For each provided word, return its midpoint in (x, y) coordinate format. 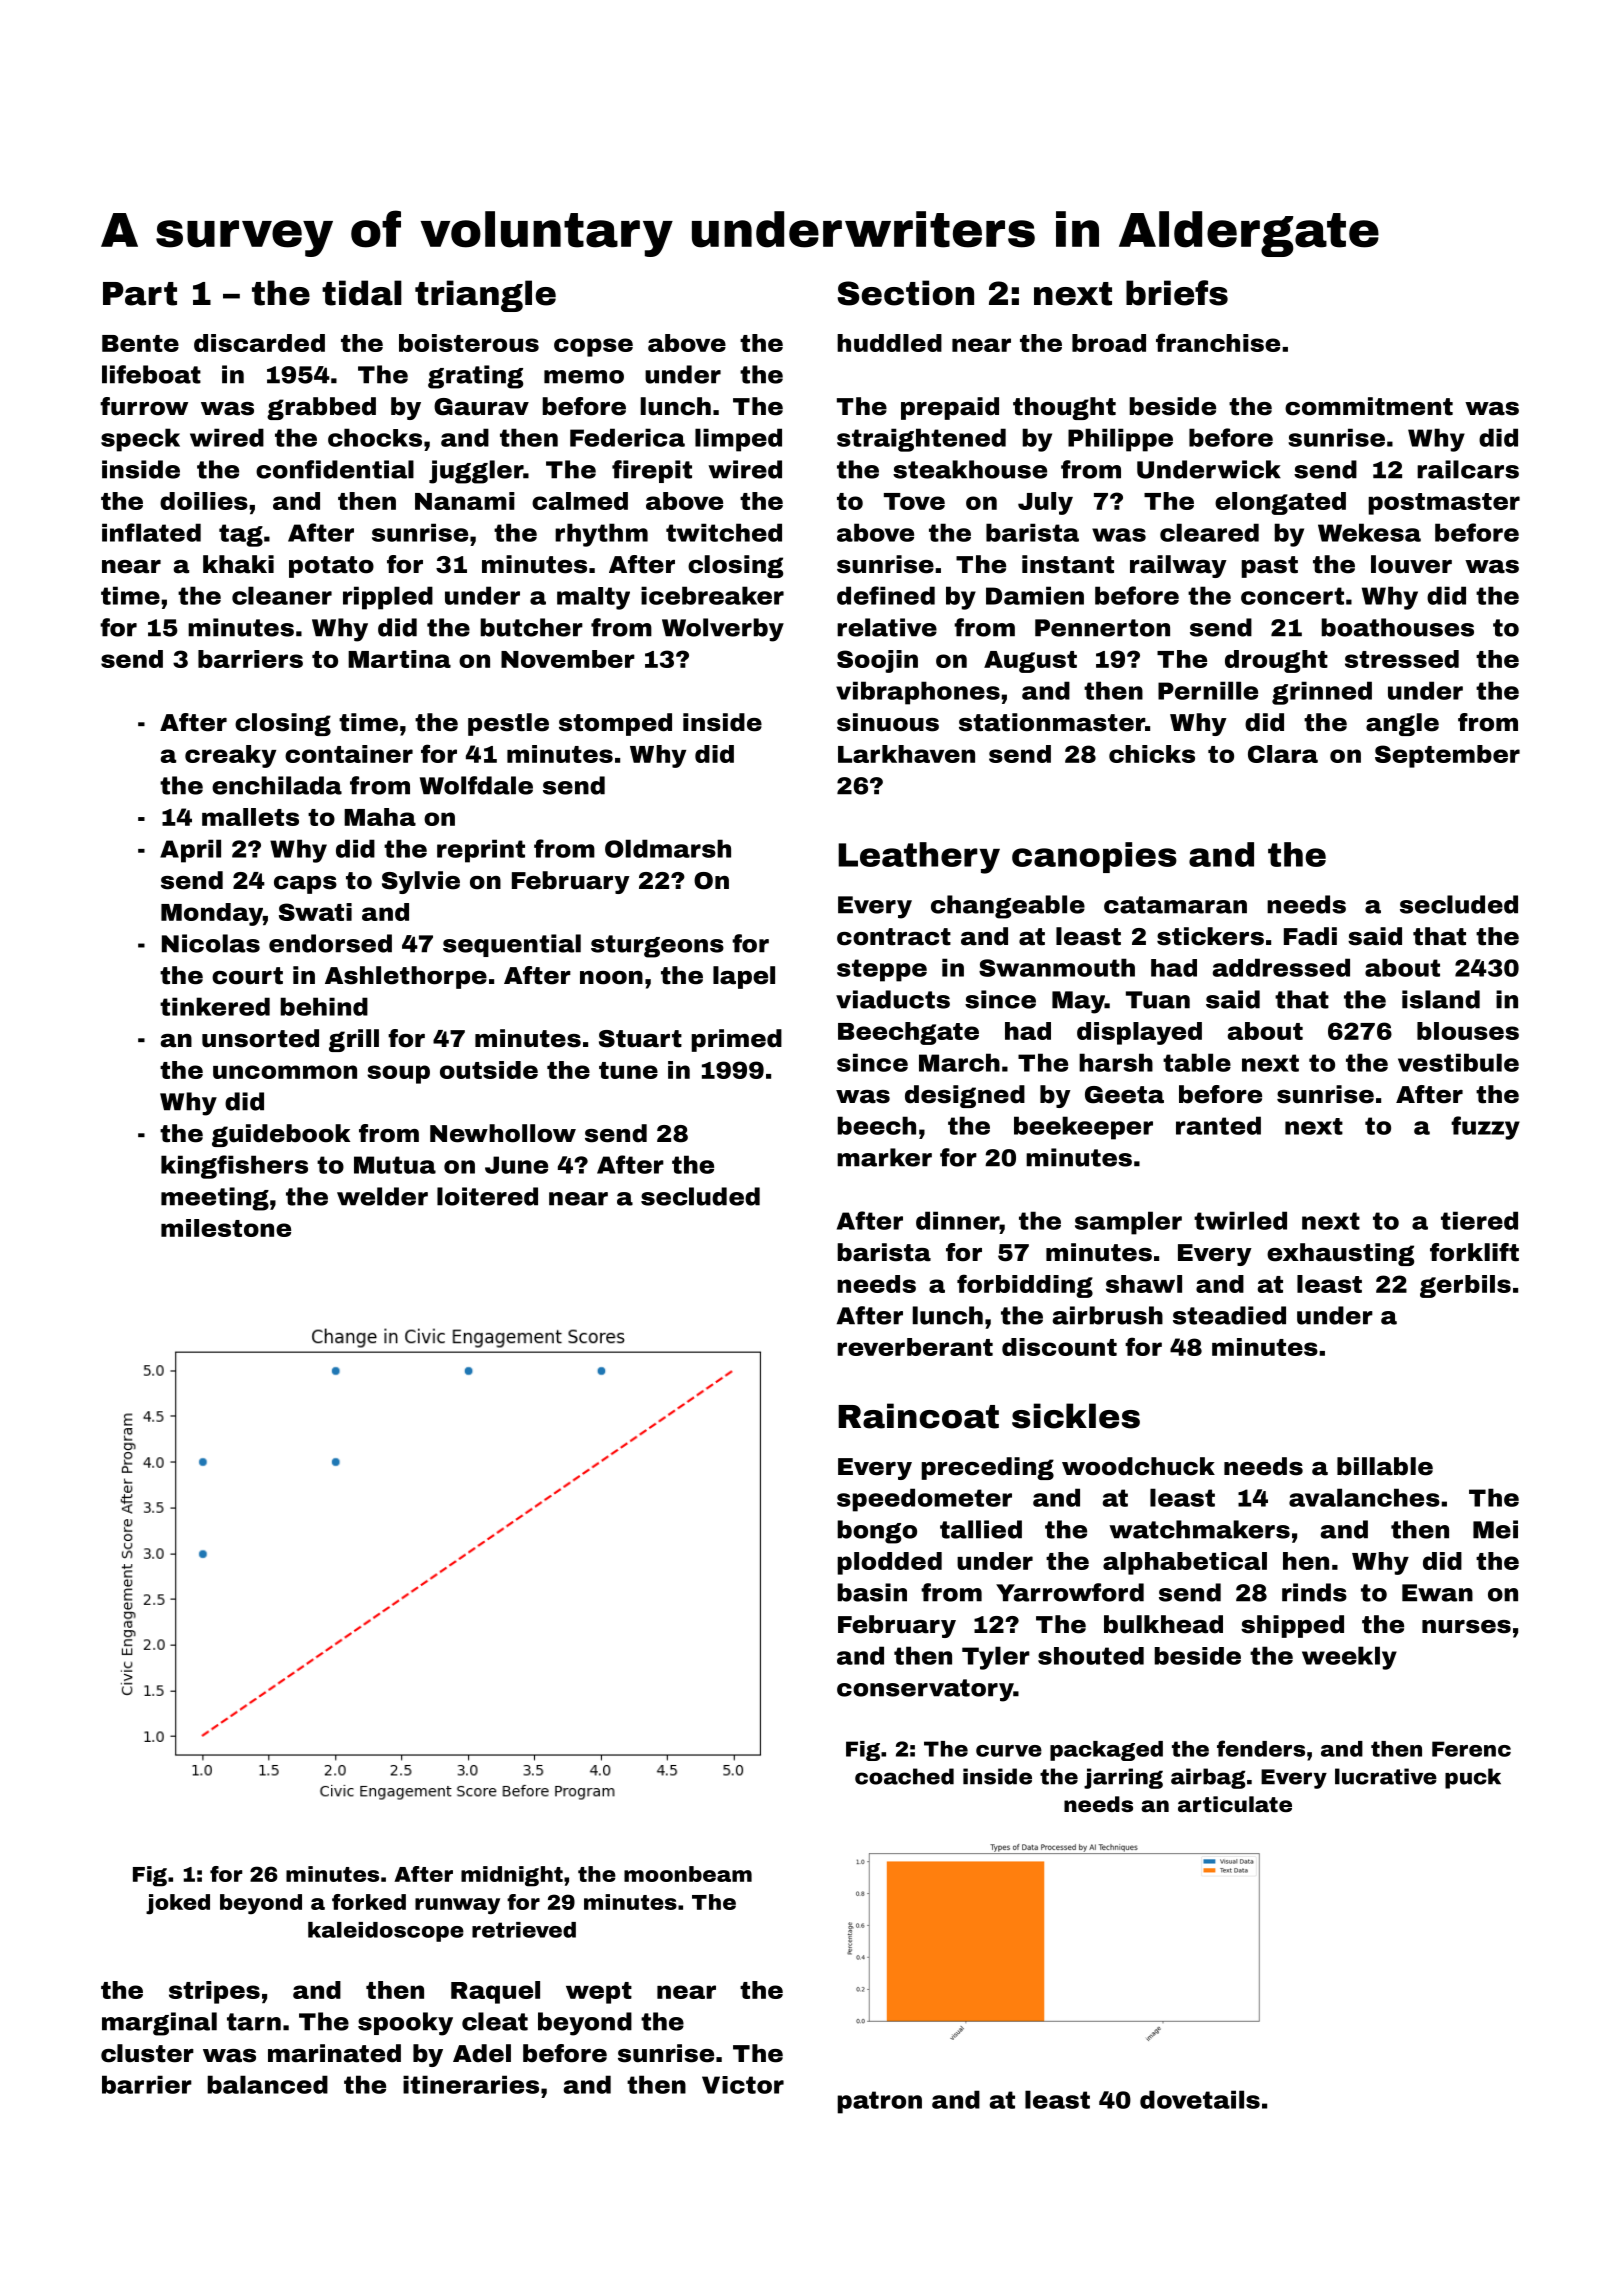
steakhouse (970, 469)
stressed (1402, 659)
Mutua (395, 1165)
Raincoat (918, 1416)
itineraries (471, 2084)
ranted (1218, 1125)
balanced (267, 2084)
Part (140, 294)
